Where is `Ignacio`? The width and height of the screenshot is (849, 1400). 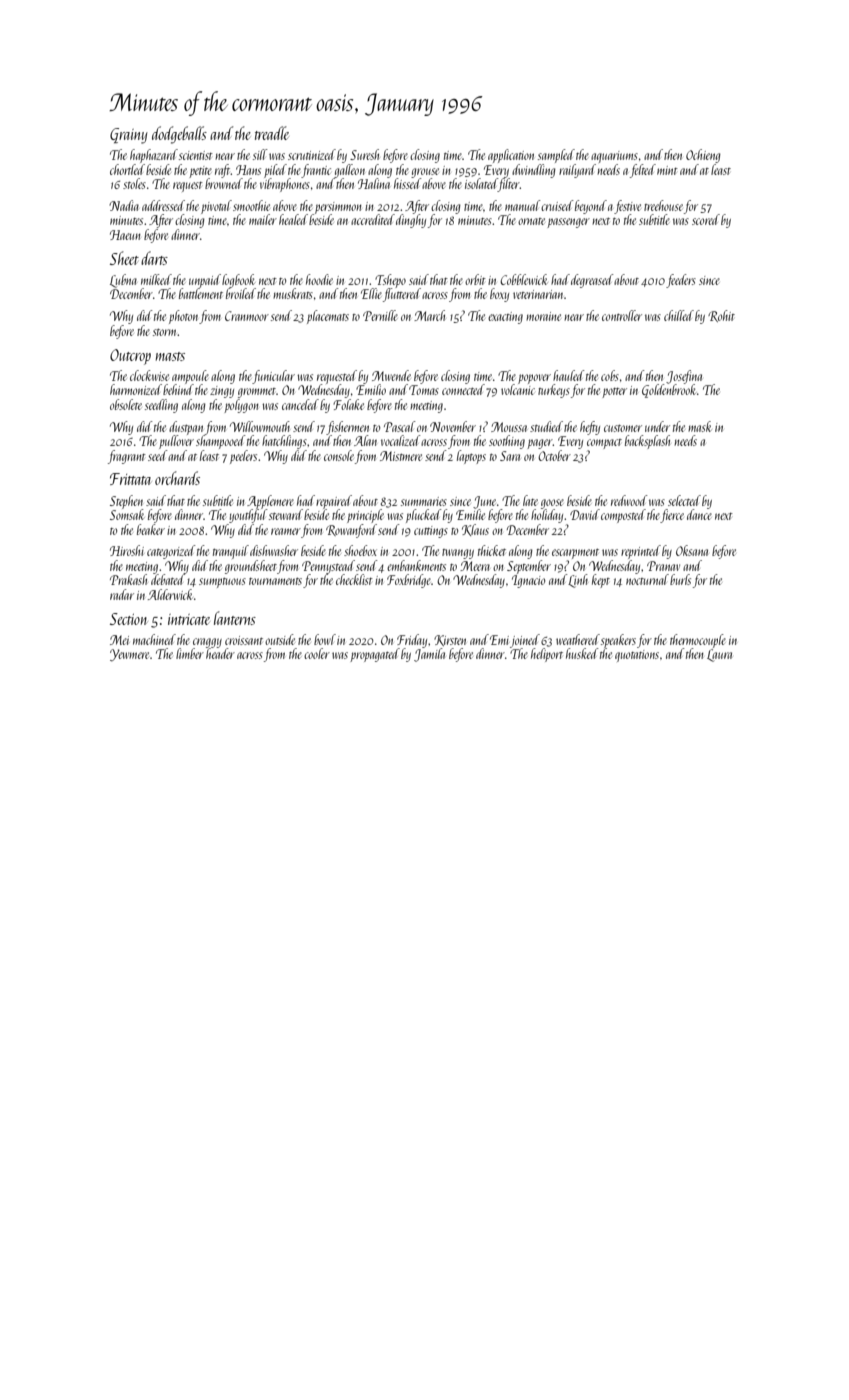 Ignacio is located at coordinates (528, 581).
